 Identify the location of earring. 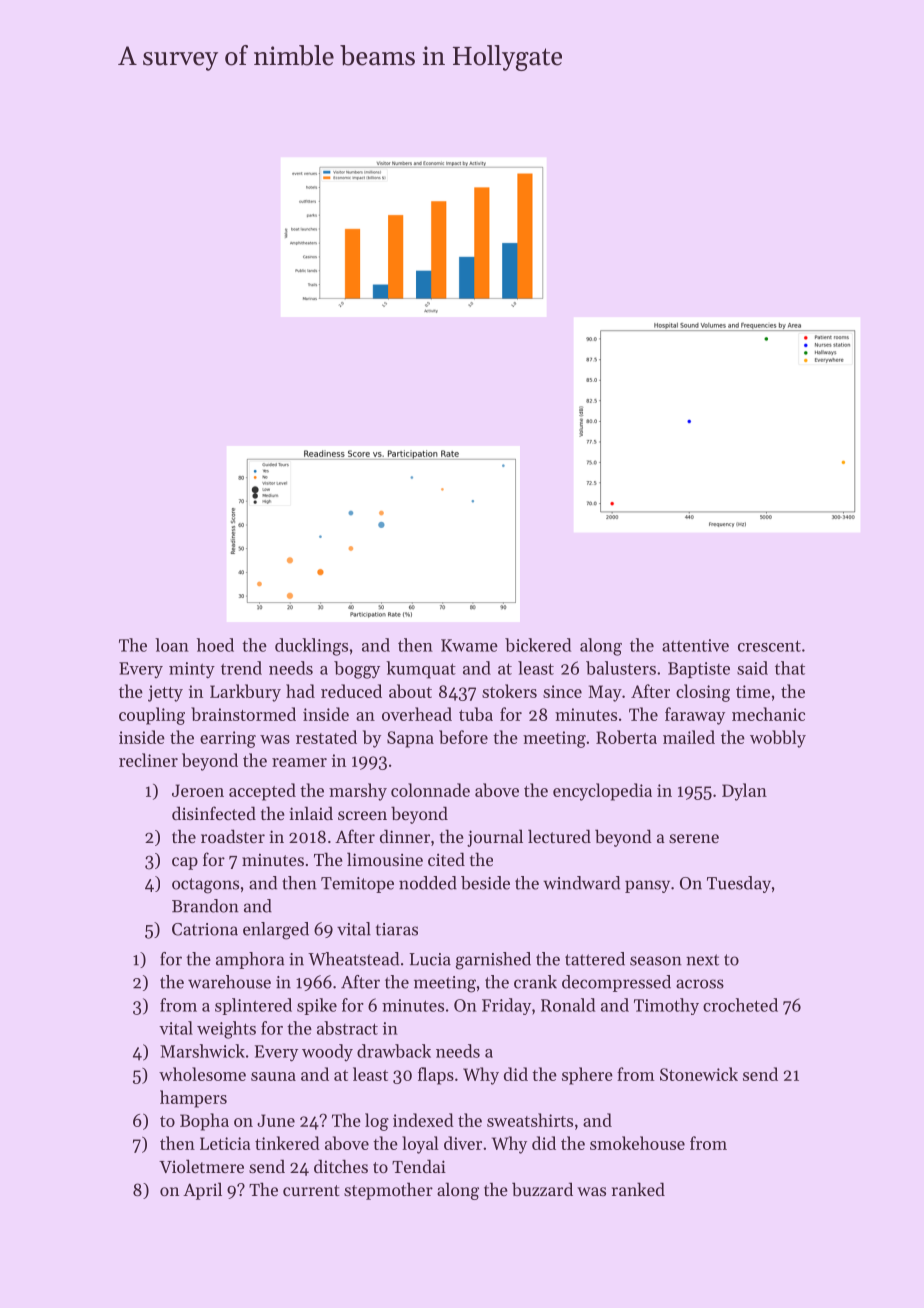
(228, 739).
